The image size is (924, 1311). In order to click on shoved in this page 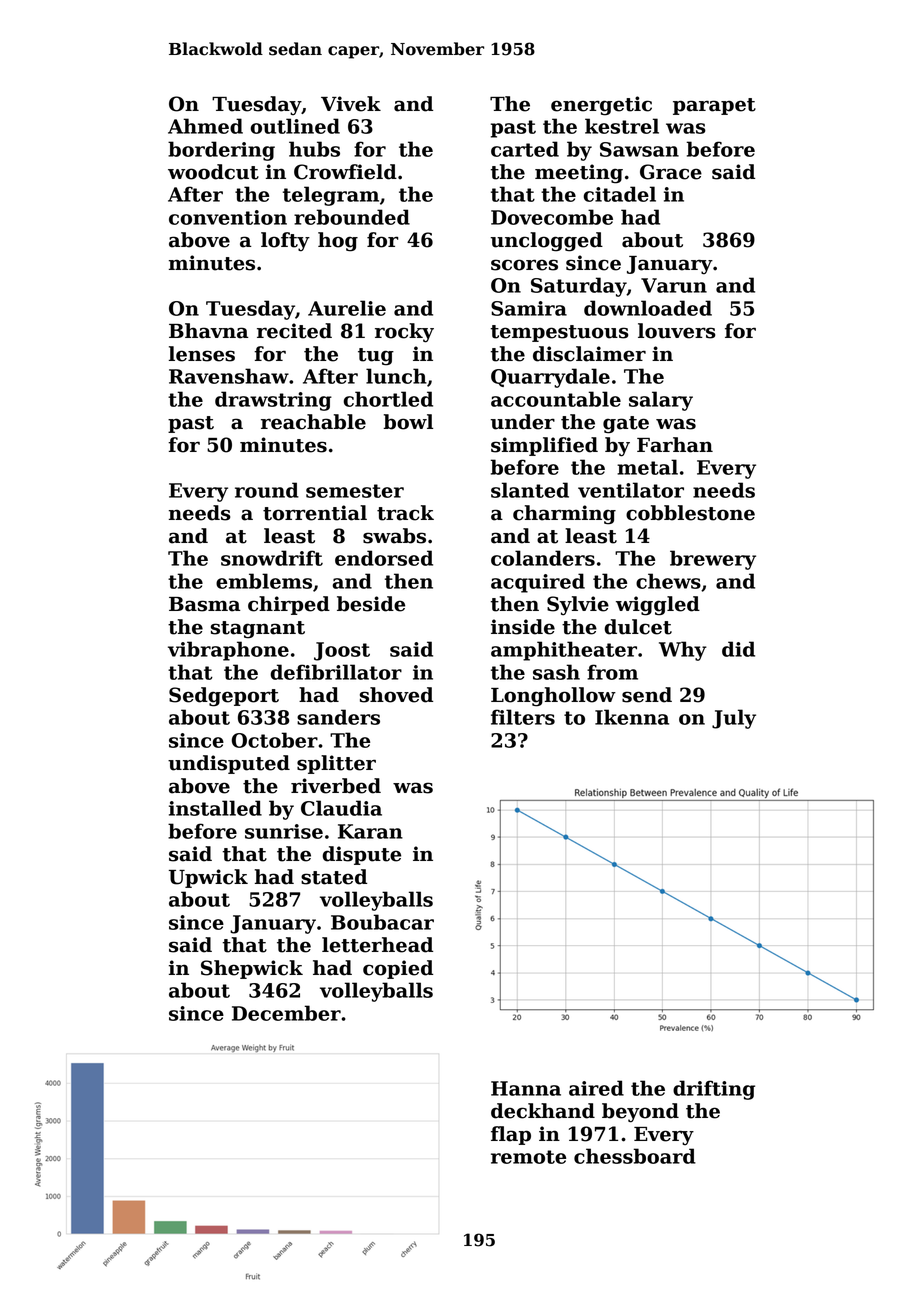, I will do `click(396, 695)`.
